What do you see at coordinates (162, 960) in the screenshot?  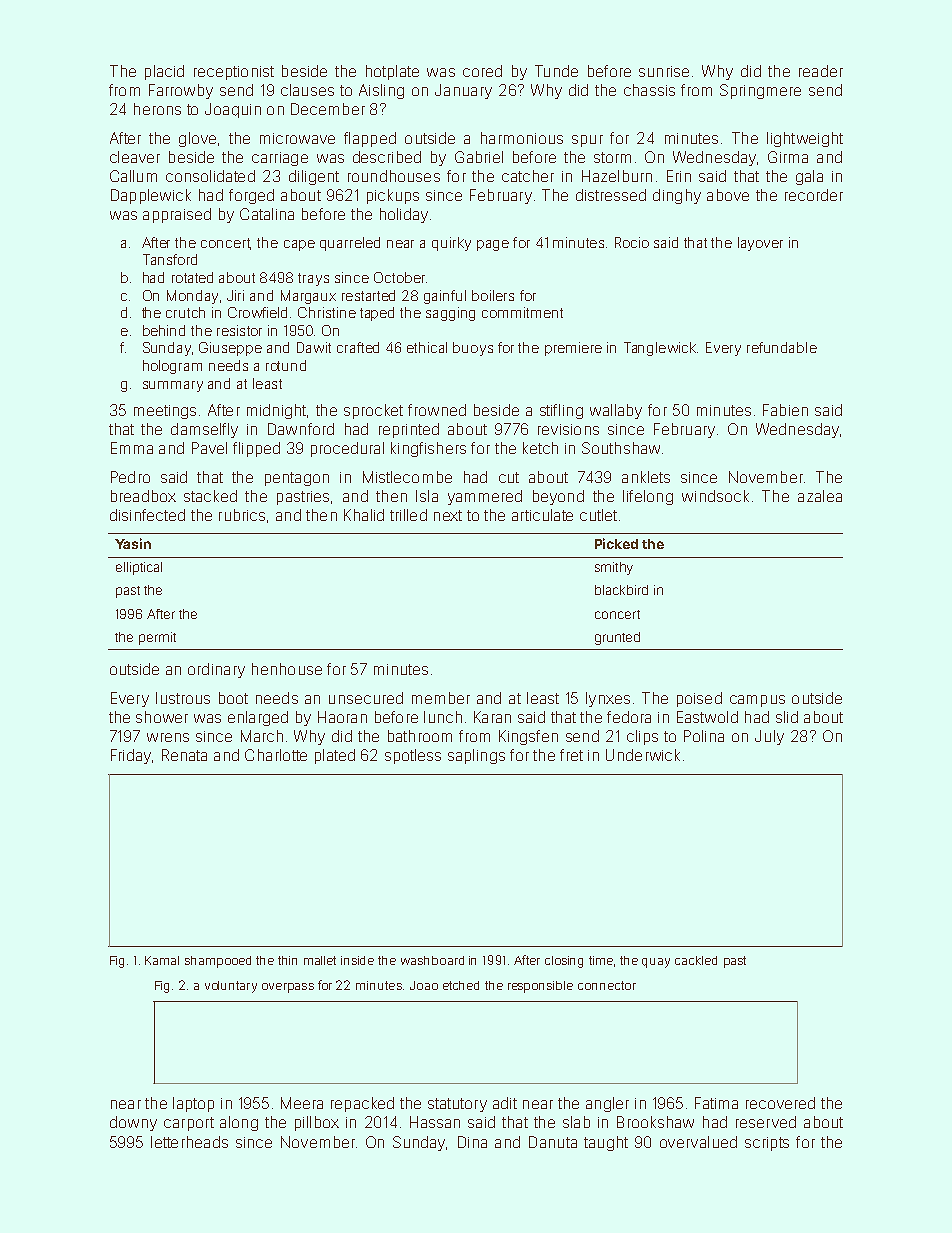 I see `Kamal` at bounding box center [162, 960].
